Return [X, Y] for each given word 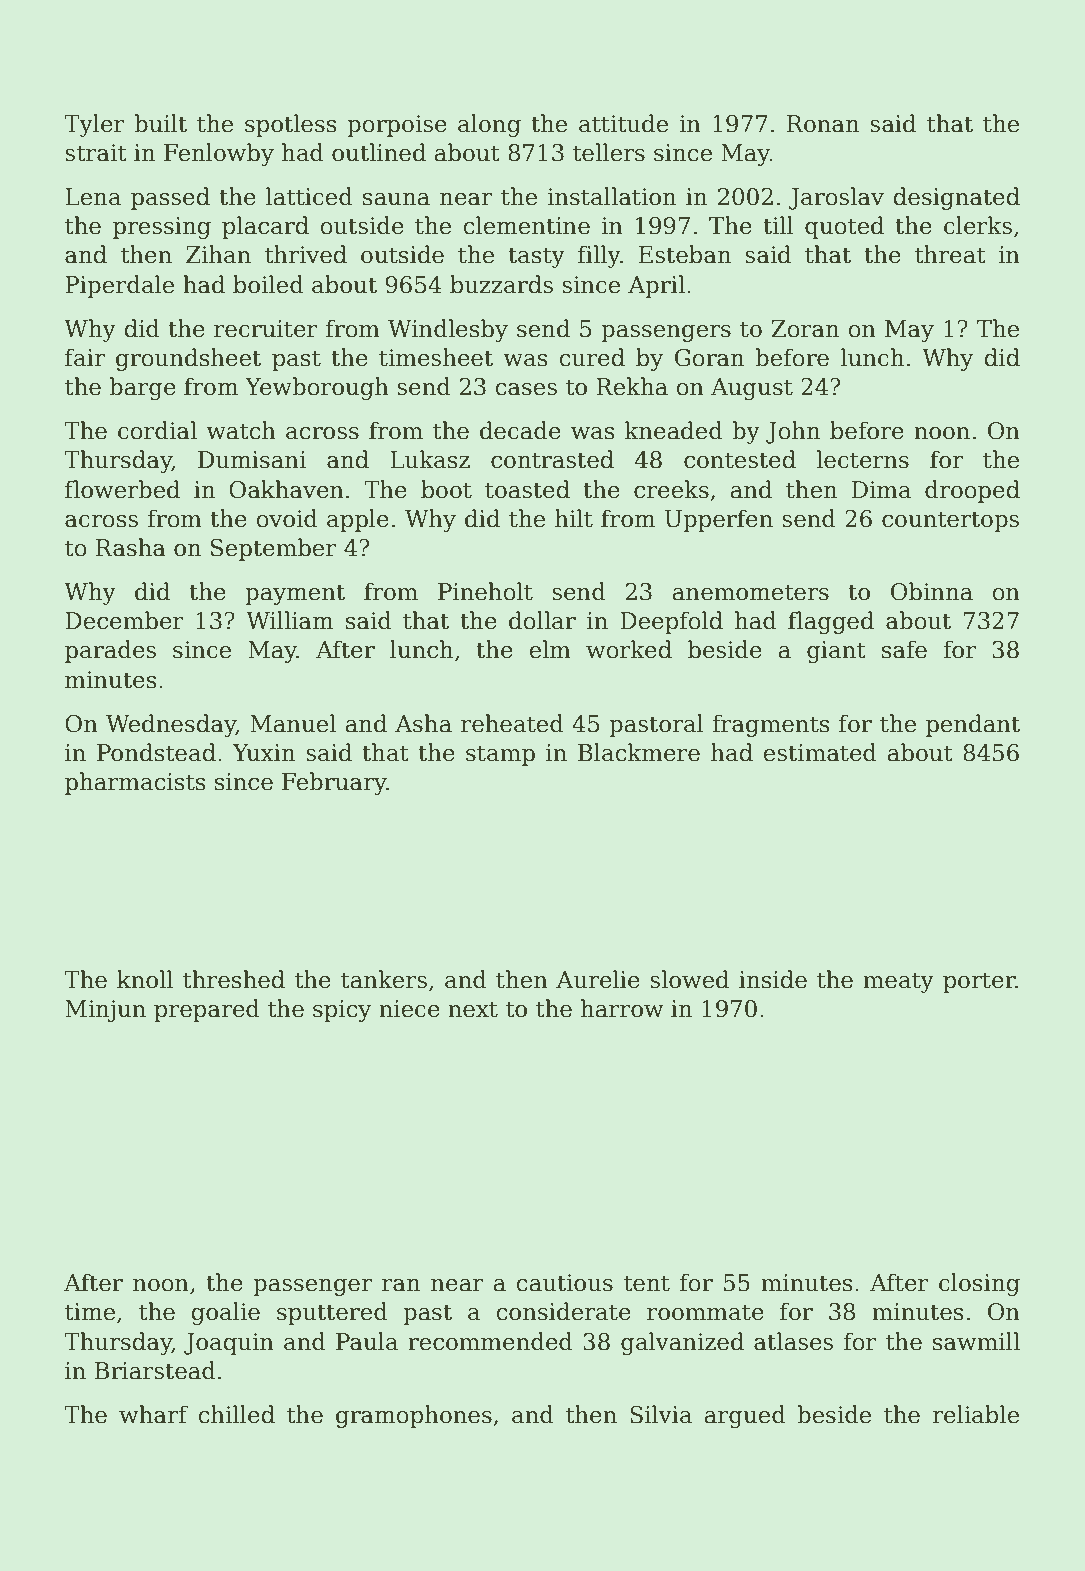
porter [979, 982]
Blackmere [639, 752]
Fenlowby [219, 154]
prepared [207, 1010]
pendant [973, 725]
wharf [153, 1414]
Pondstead [156, 752]
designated [956, 198]
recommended [490, 1341]
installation [611, 196]
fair [85, 357]
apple [358, 520]
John [793, 432]
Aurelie [598, 979]
